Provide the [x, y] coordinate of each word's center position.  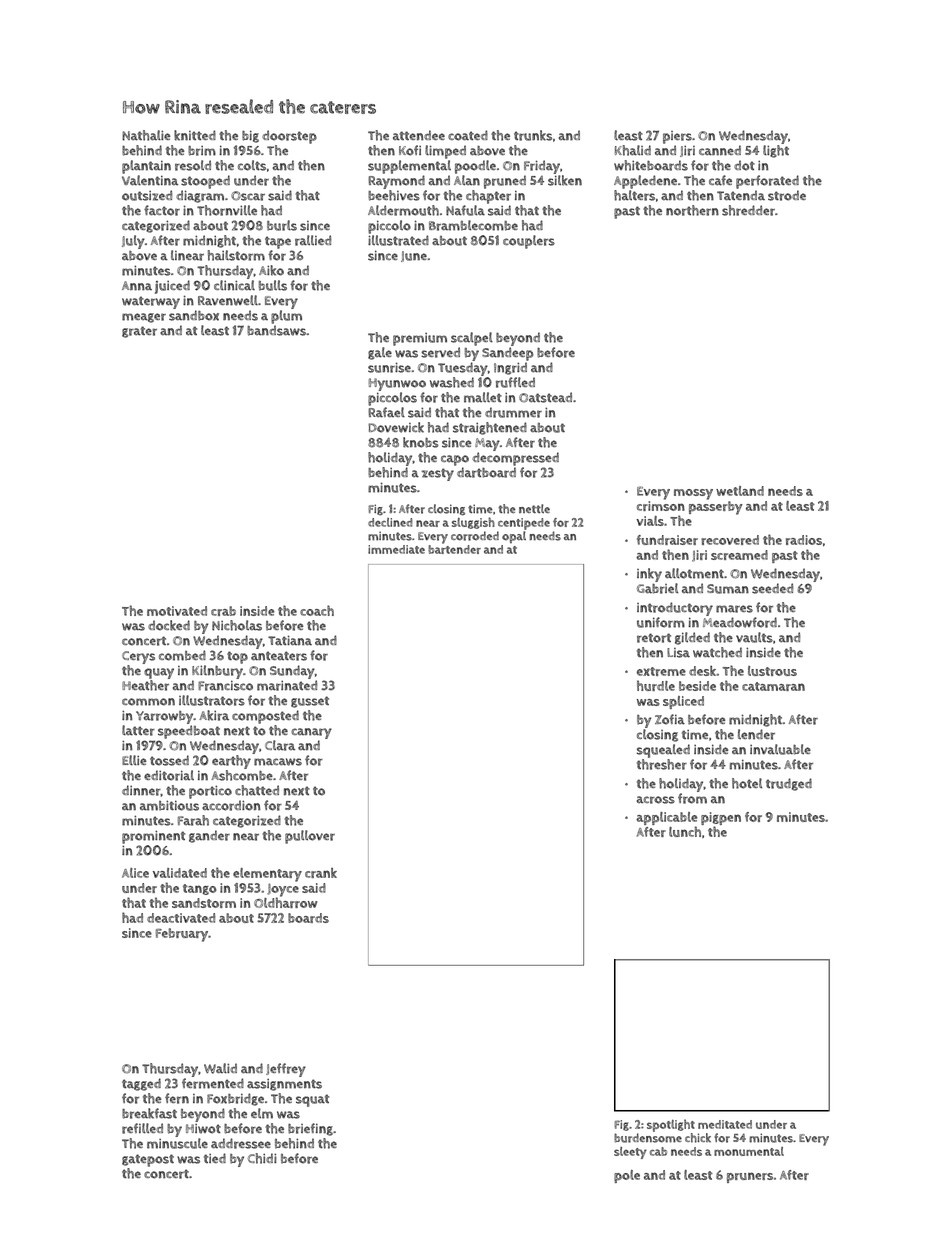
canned [720, 150]
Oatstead [545, 397]
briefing [310, 1129]
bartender [454, 549]
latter [138, 730]
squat [312, 1100]
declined [390, 522]
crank [321, 873]
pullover [310, 837]
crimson [661, 506]
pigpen [721, 818]
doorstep [289, 137]
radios [804, 540]
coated [468, 135]
